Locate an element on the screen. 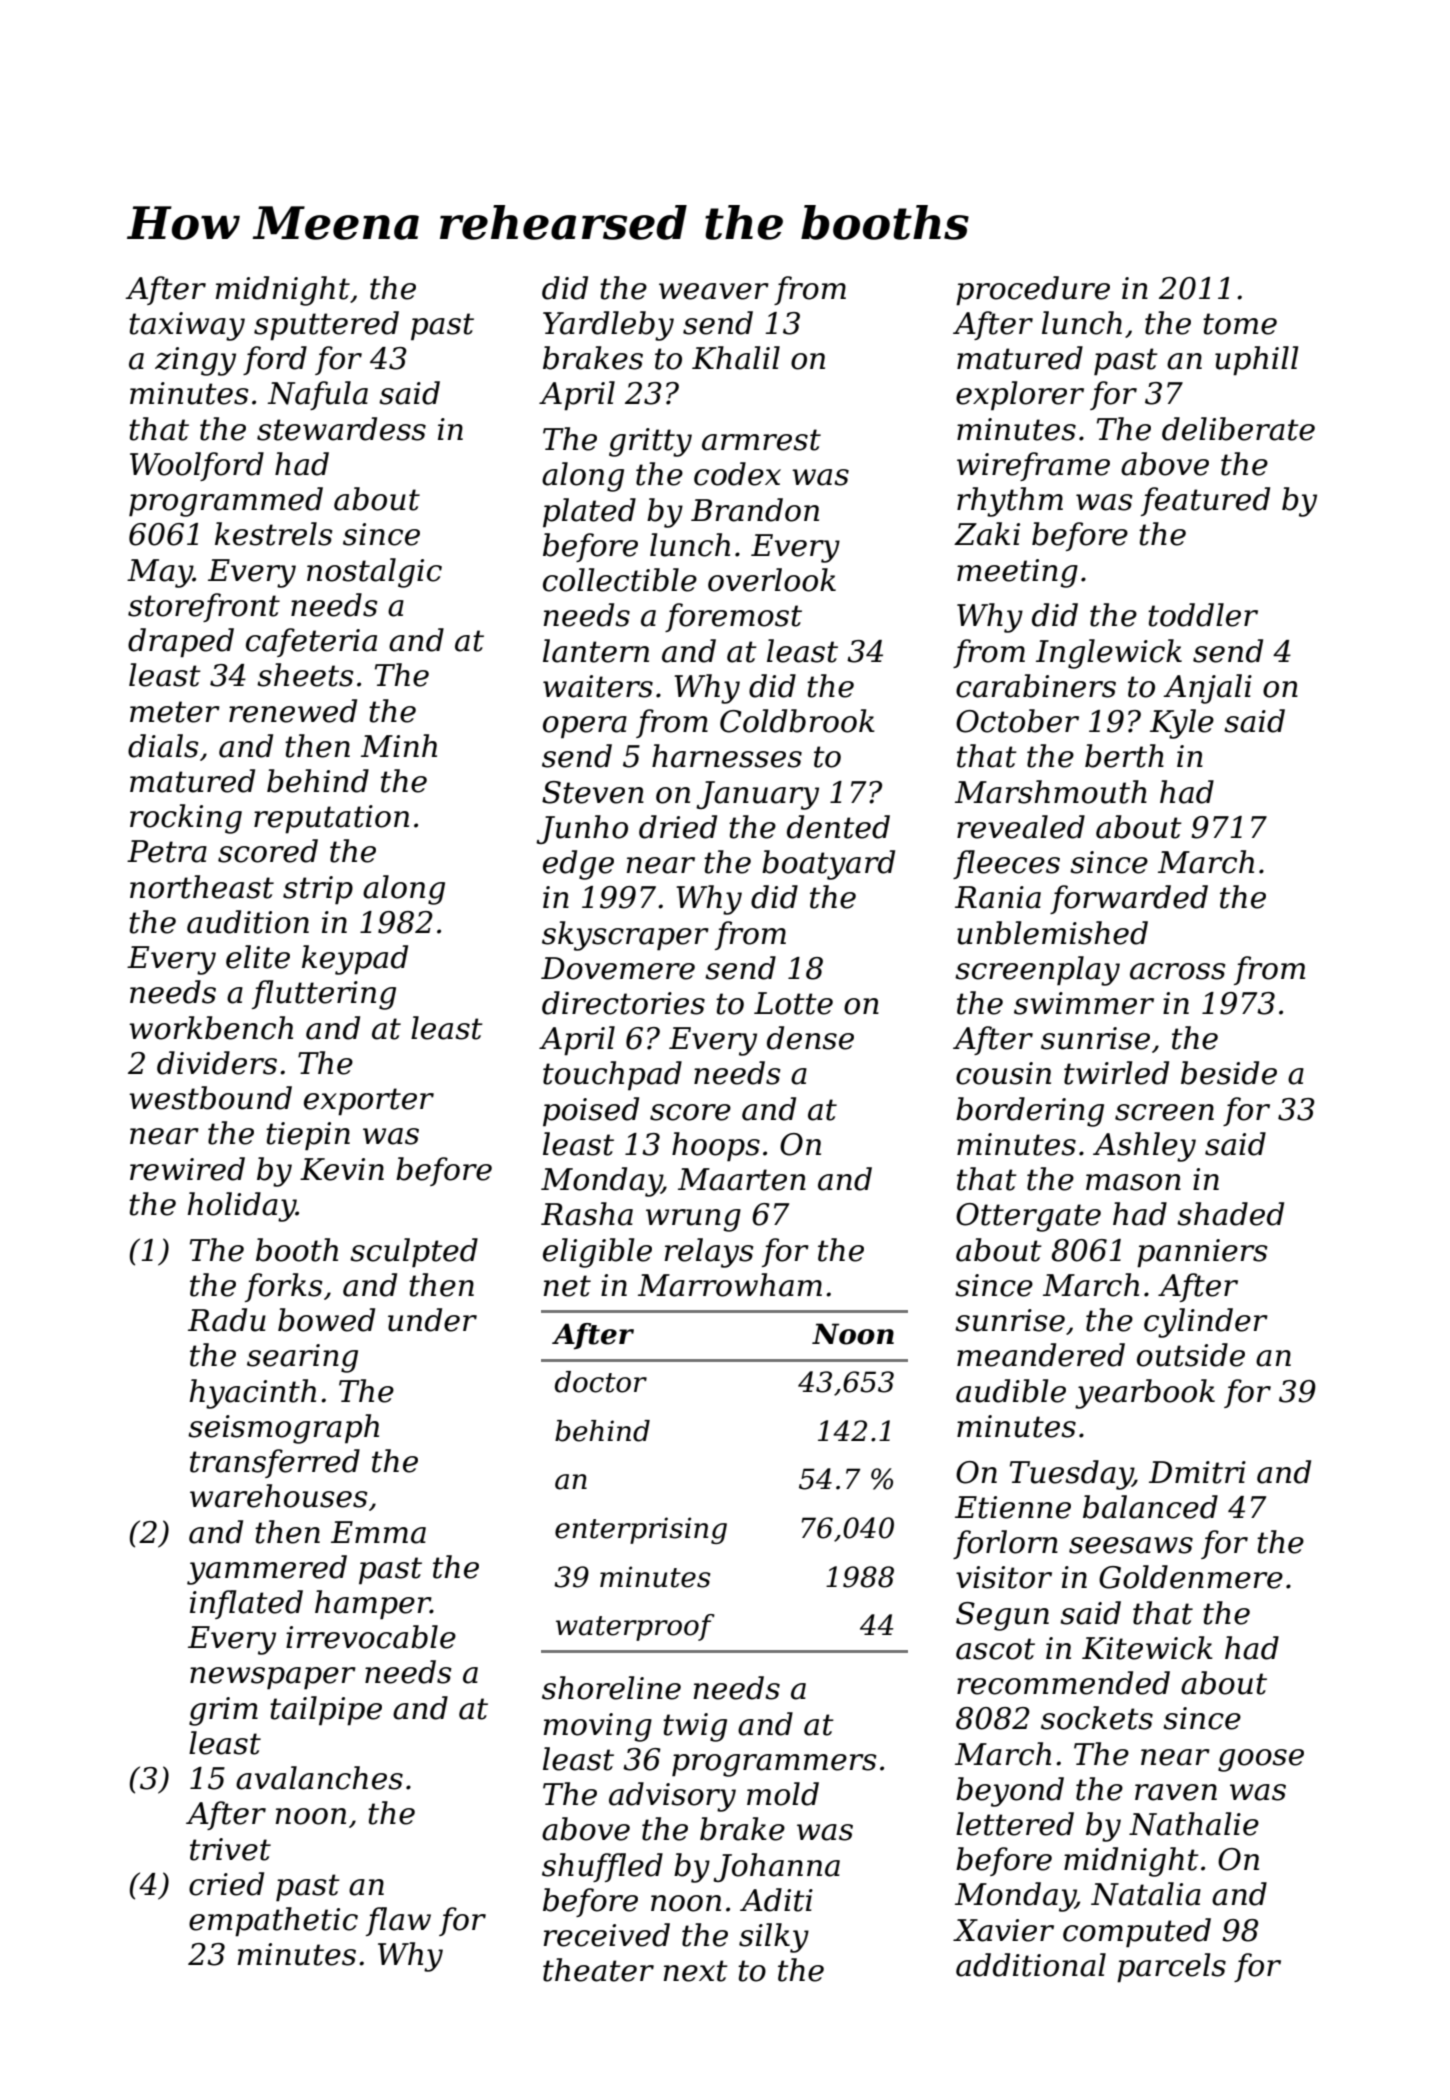  audible is located at coordinates (1011, 1391).
